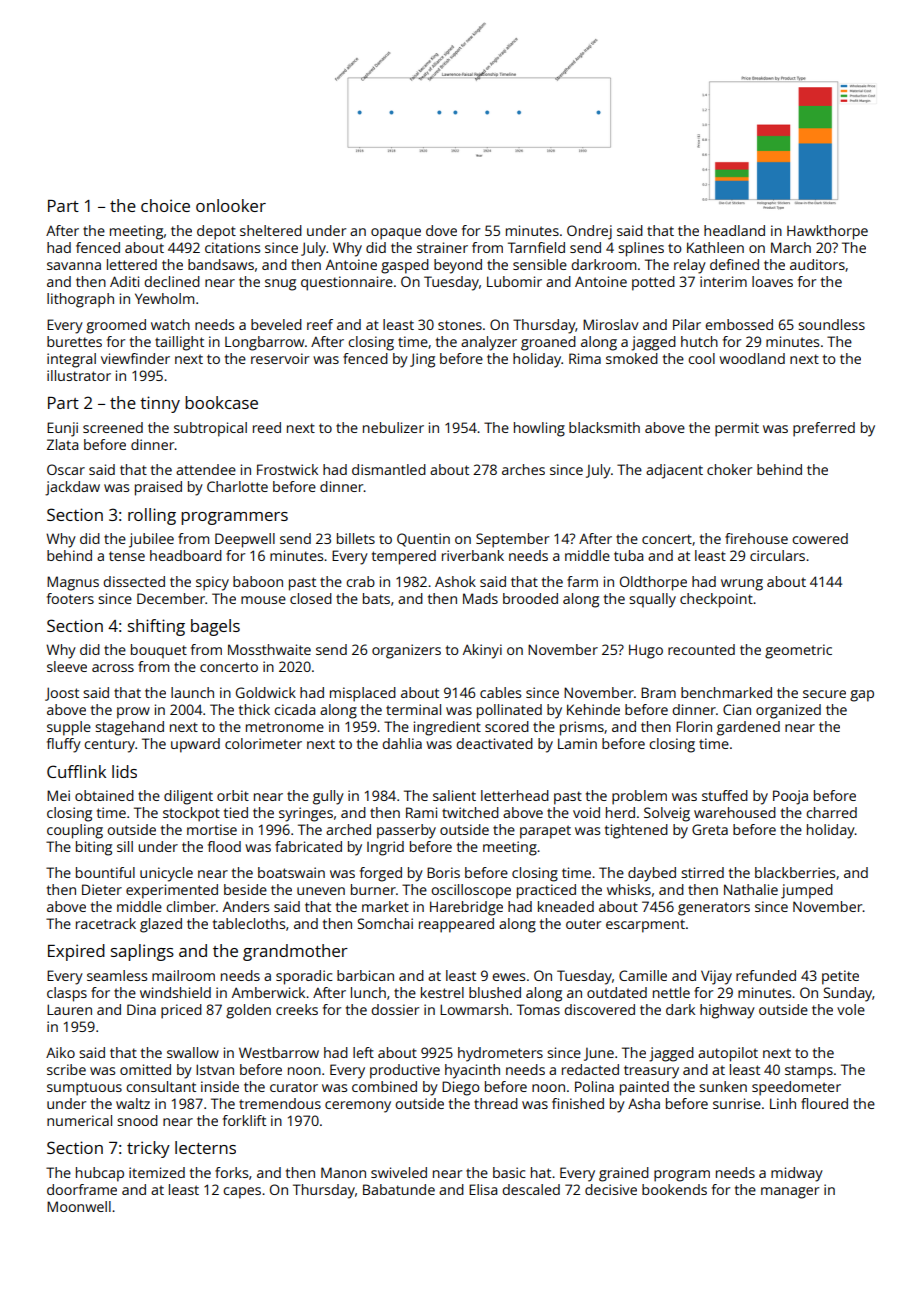 The width and height of the document is (924, 1308). What do you see at coordinates (175, 992) in the document?
I see `windshield` at bounding box center [175, 992].
